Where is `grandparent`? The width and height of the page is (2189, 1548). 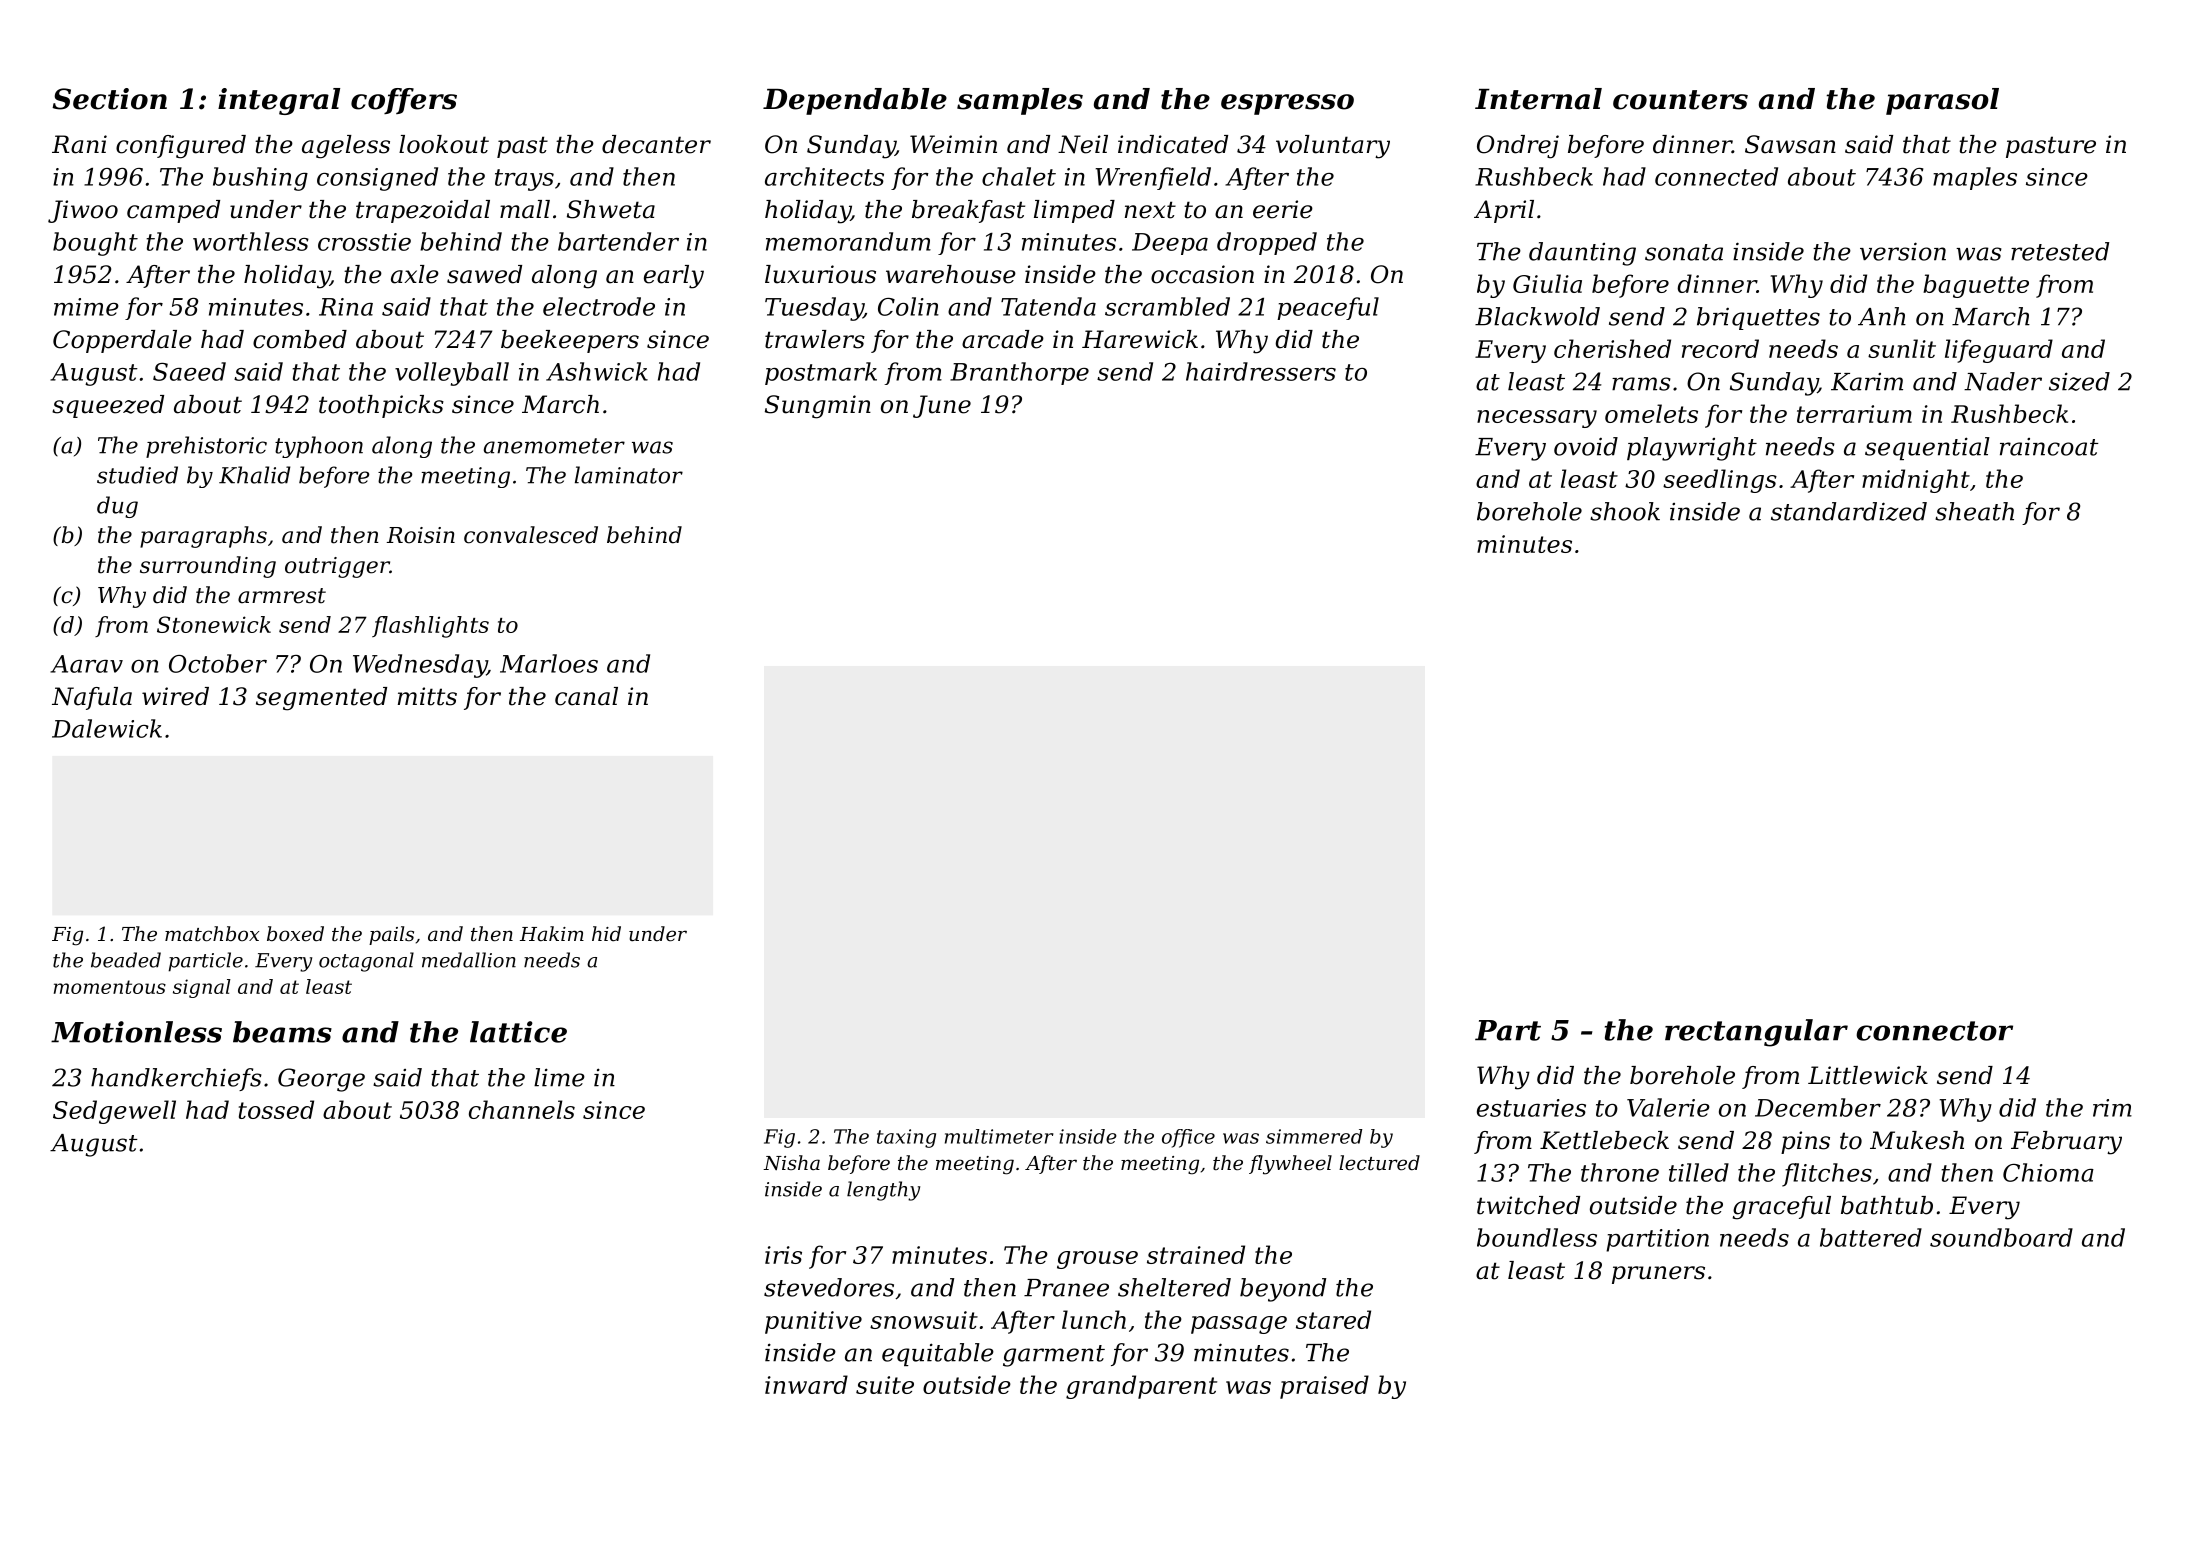 grandparent is located at coordinates (1141, 1387).
